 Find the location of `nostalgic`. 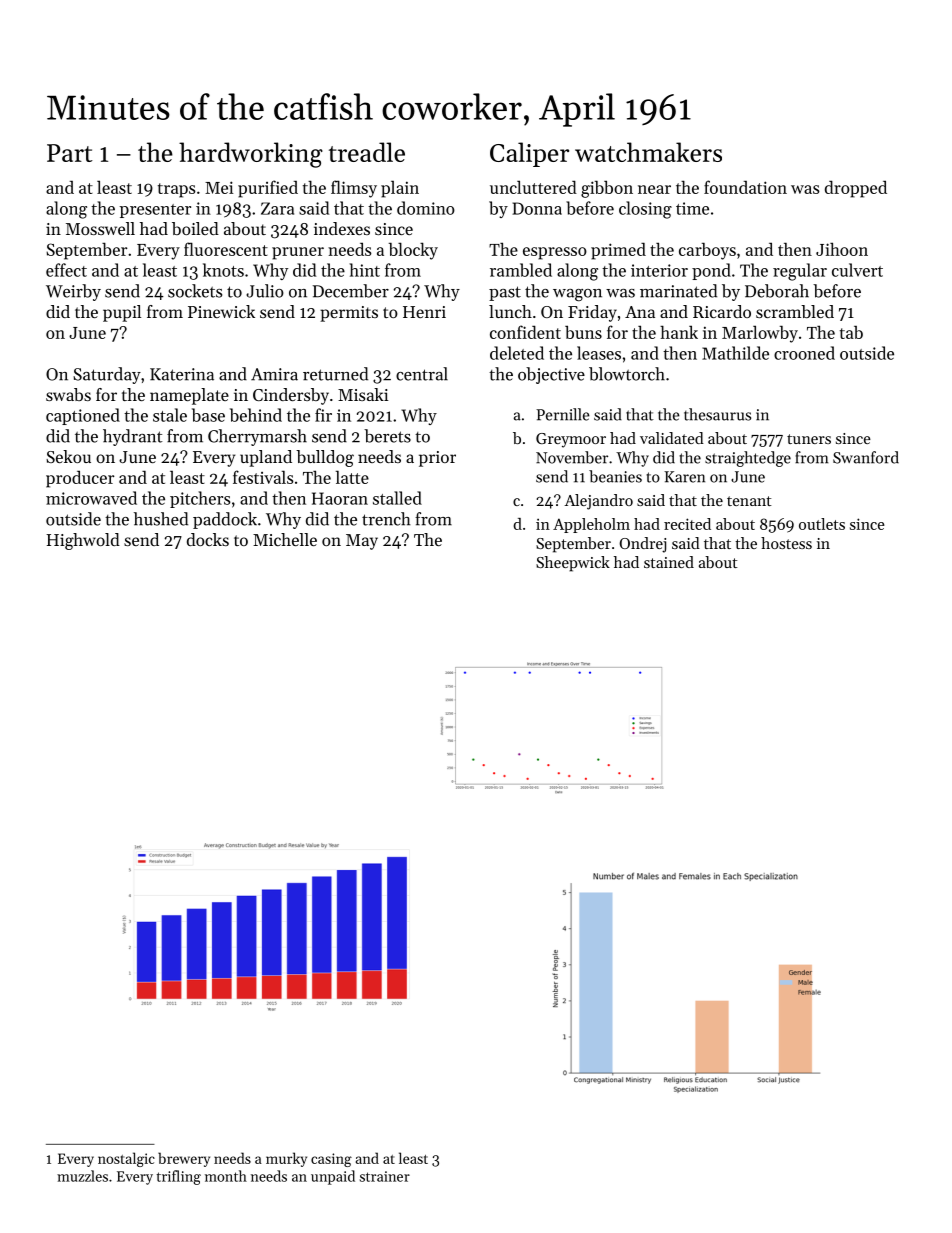

nostalgic is located at coordinates (126, 1159).
